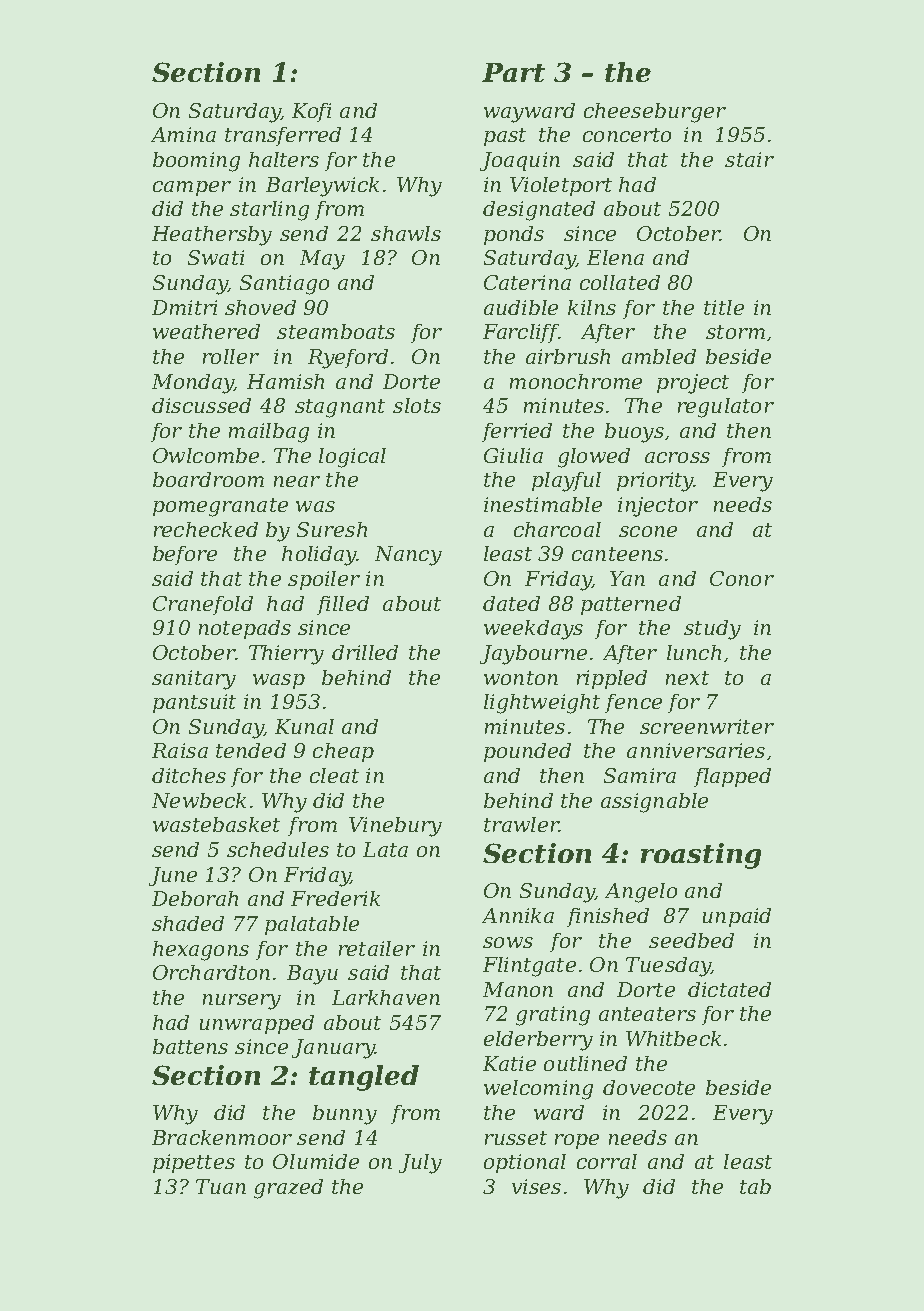 The image size is (924, 1311). Describe the element at coordinates (335, 898) in the screenshot. I see `Frederik` at that location.
